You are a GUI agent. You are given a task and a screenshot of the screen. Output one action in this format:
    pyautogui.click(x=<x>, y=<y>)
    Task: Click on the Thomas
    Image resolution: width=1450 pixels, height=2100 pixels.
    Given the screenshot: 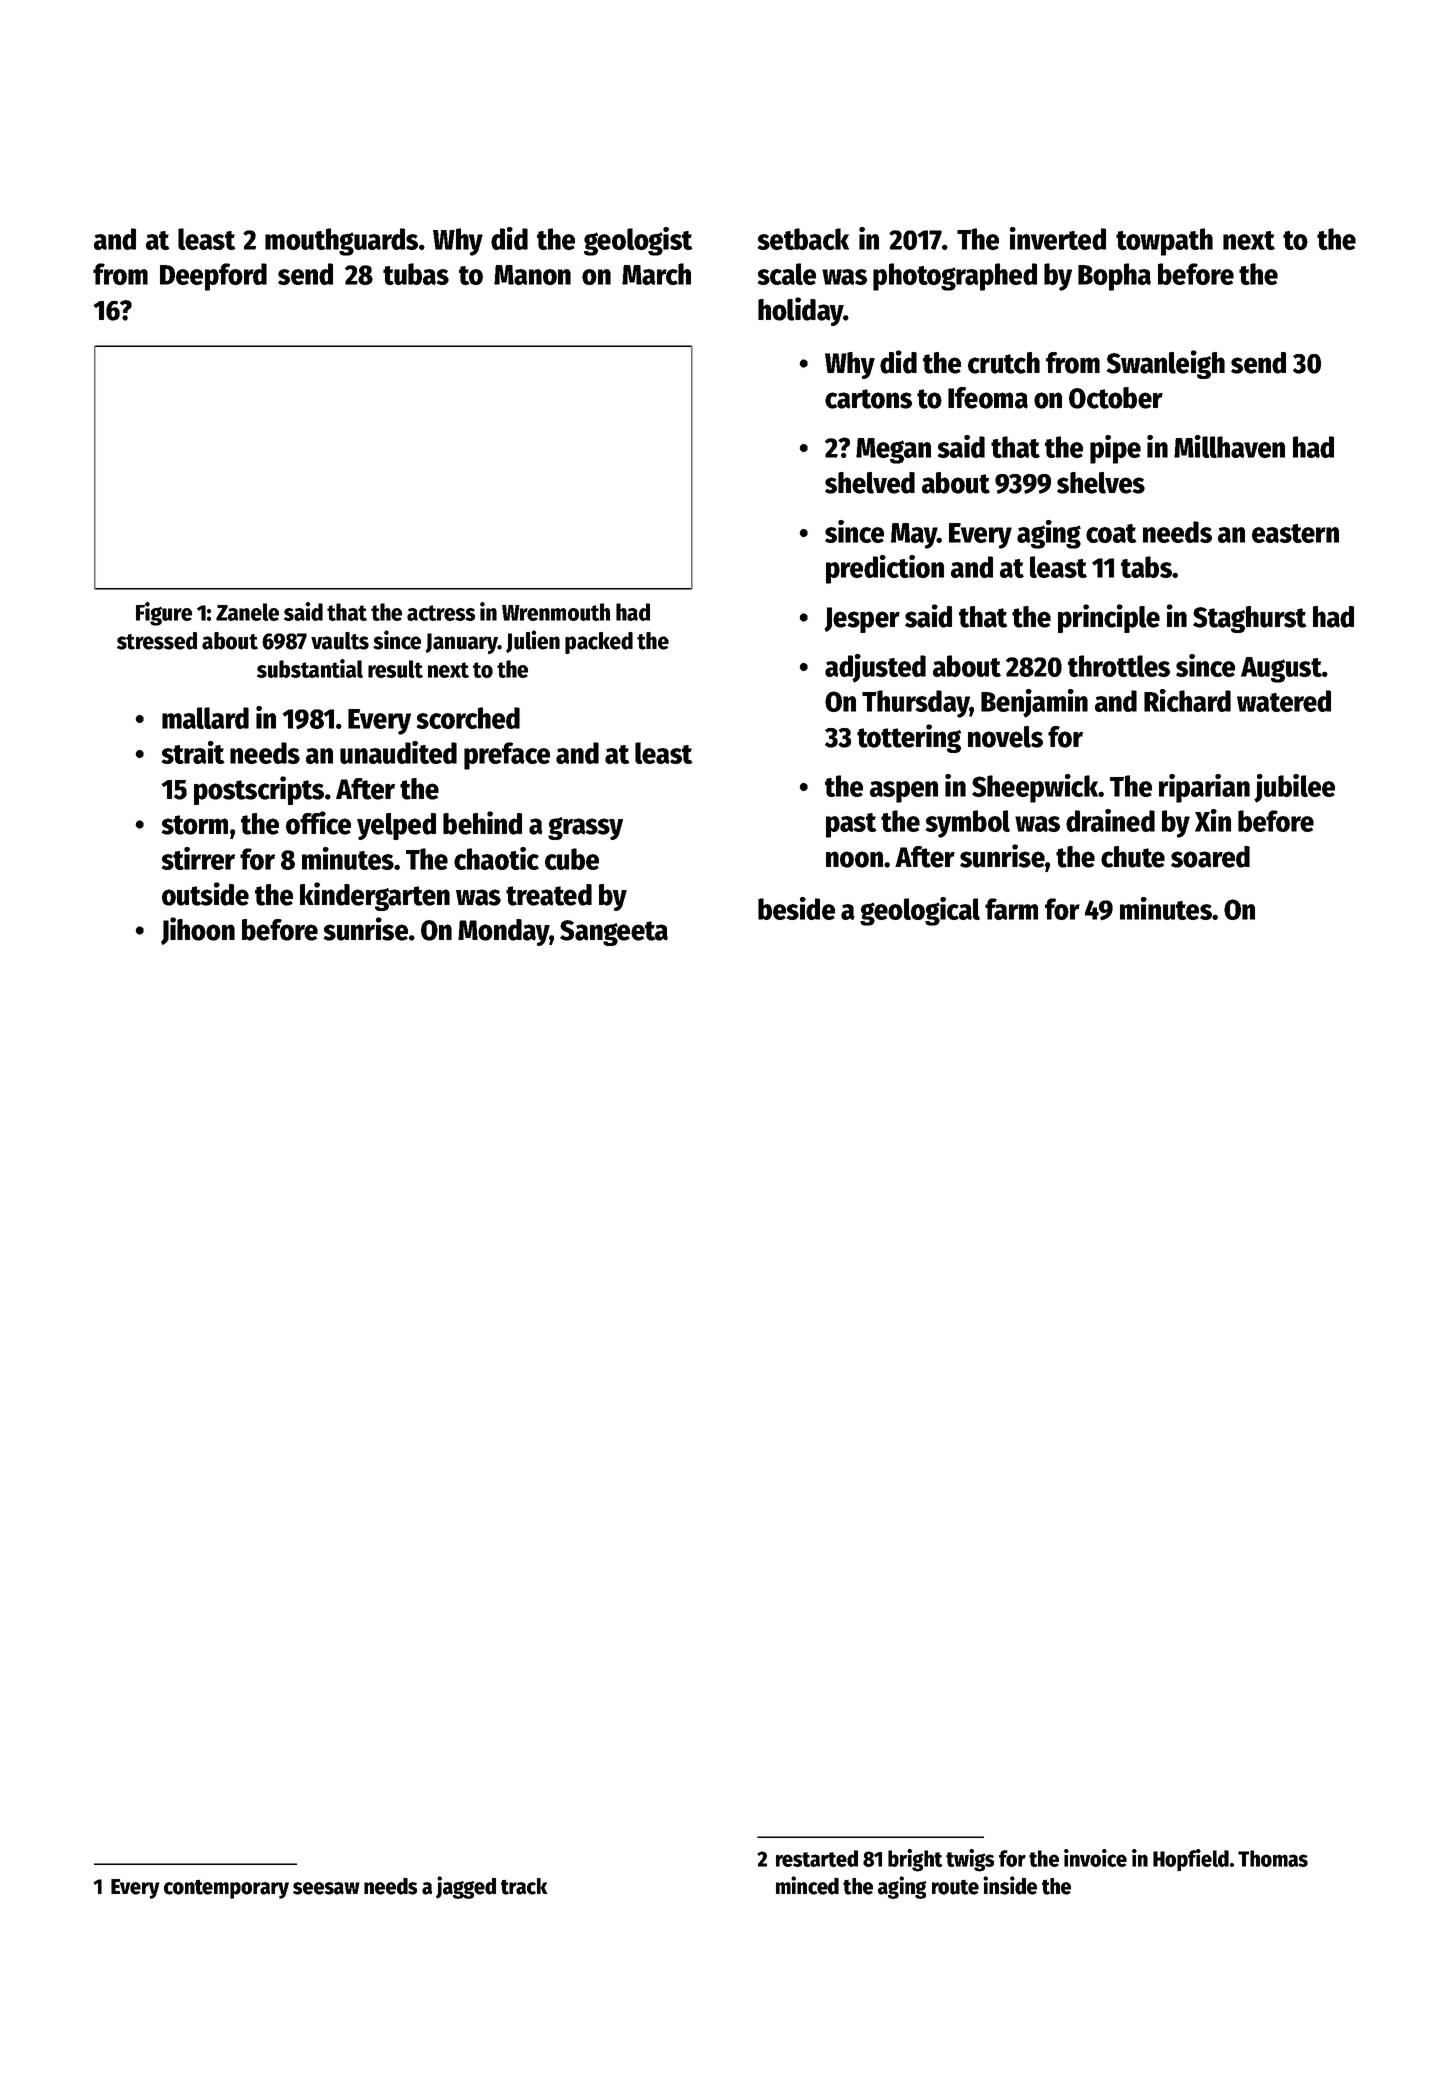 What is the action you would take?
    pyautogui.click(x=1273, y=1858)
